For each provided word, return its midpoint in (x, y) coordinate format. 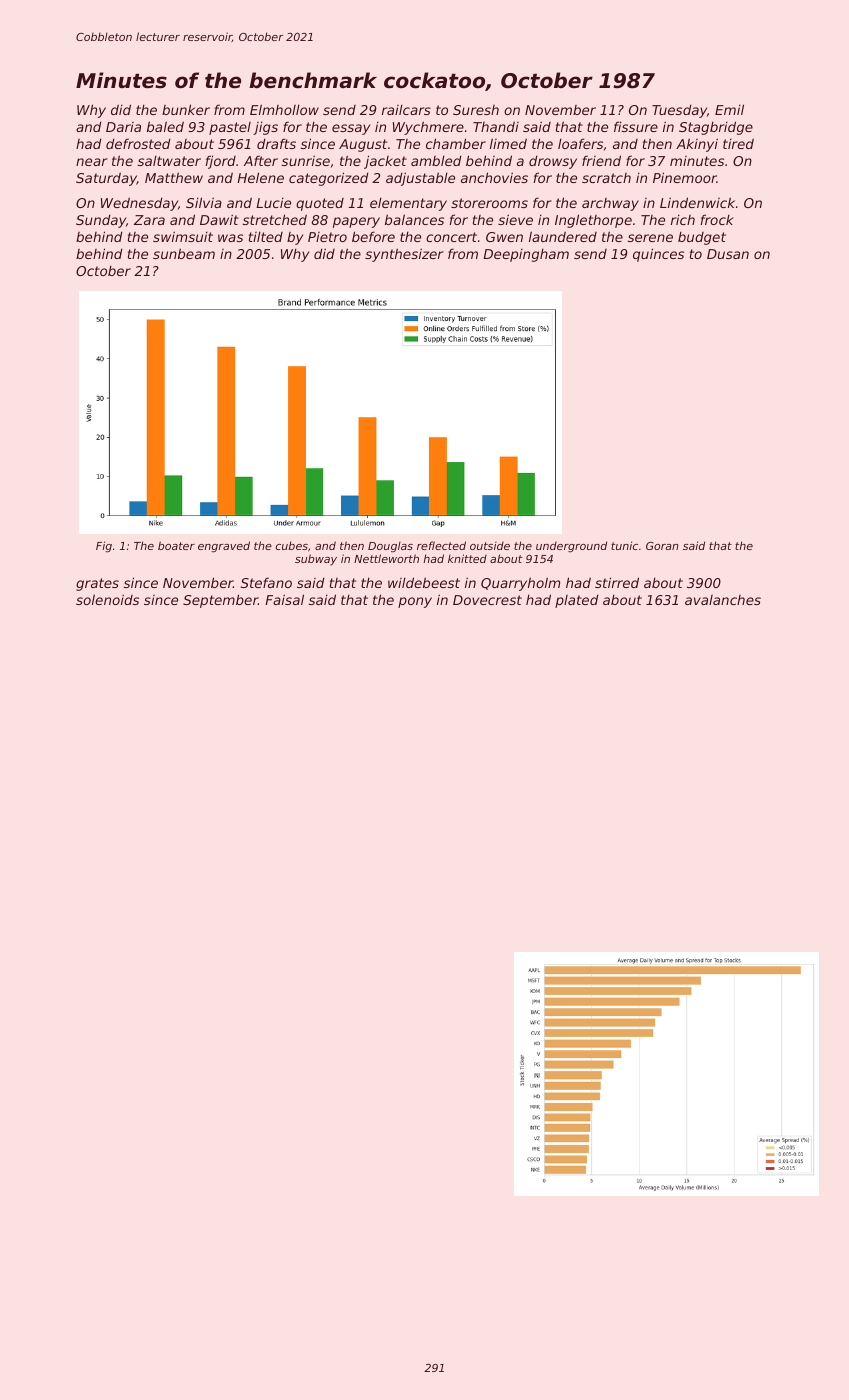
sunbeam (184, 253)
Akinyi (697, 145)
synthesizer (404, 255)
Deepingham (526, 255)
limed (508, 143)
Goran (662, 546)
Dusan (728, 254)
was (230, 238)
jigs (265, 128)
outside (490, 546)
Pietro (327, 237)
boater (176, 545)
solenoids (107, 599)
